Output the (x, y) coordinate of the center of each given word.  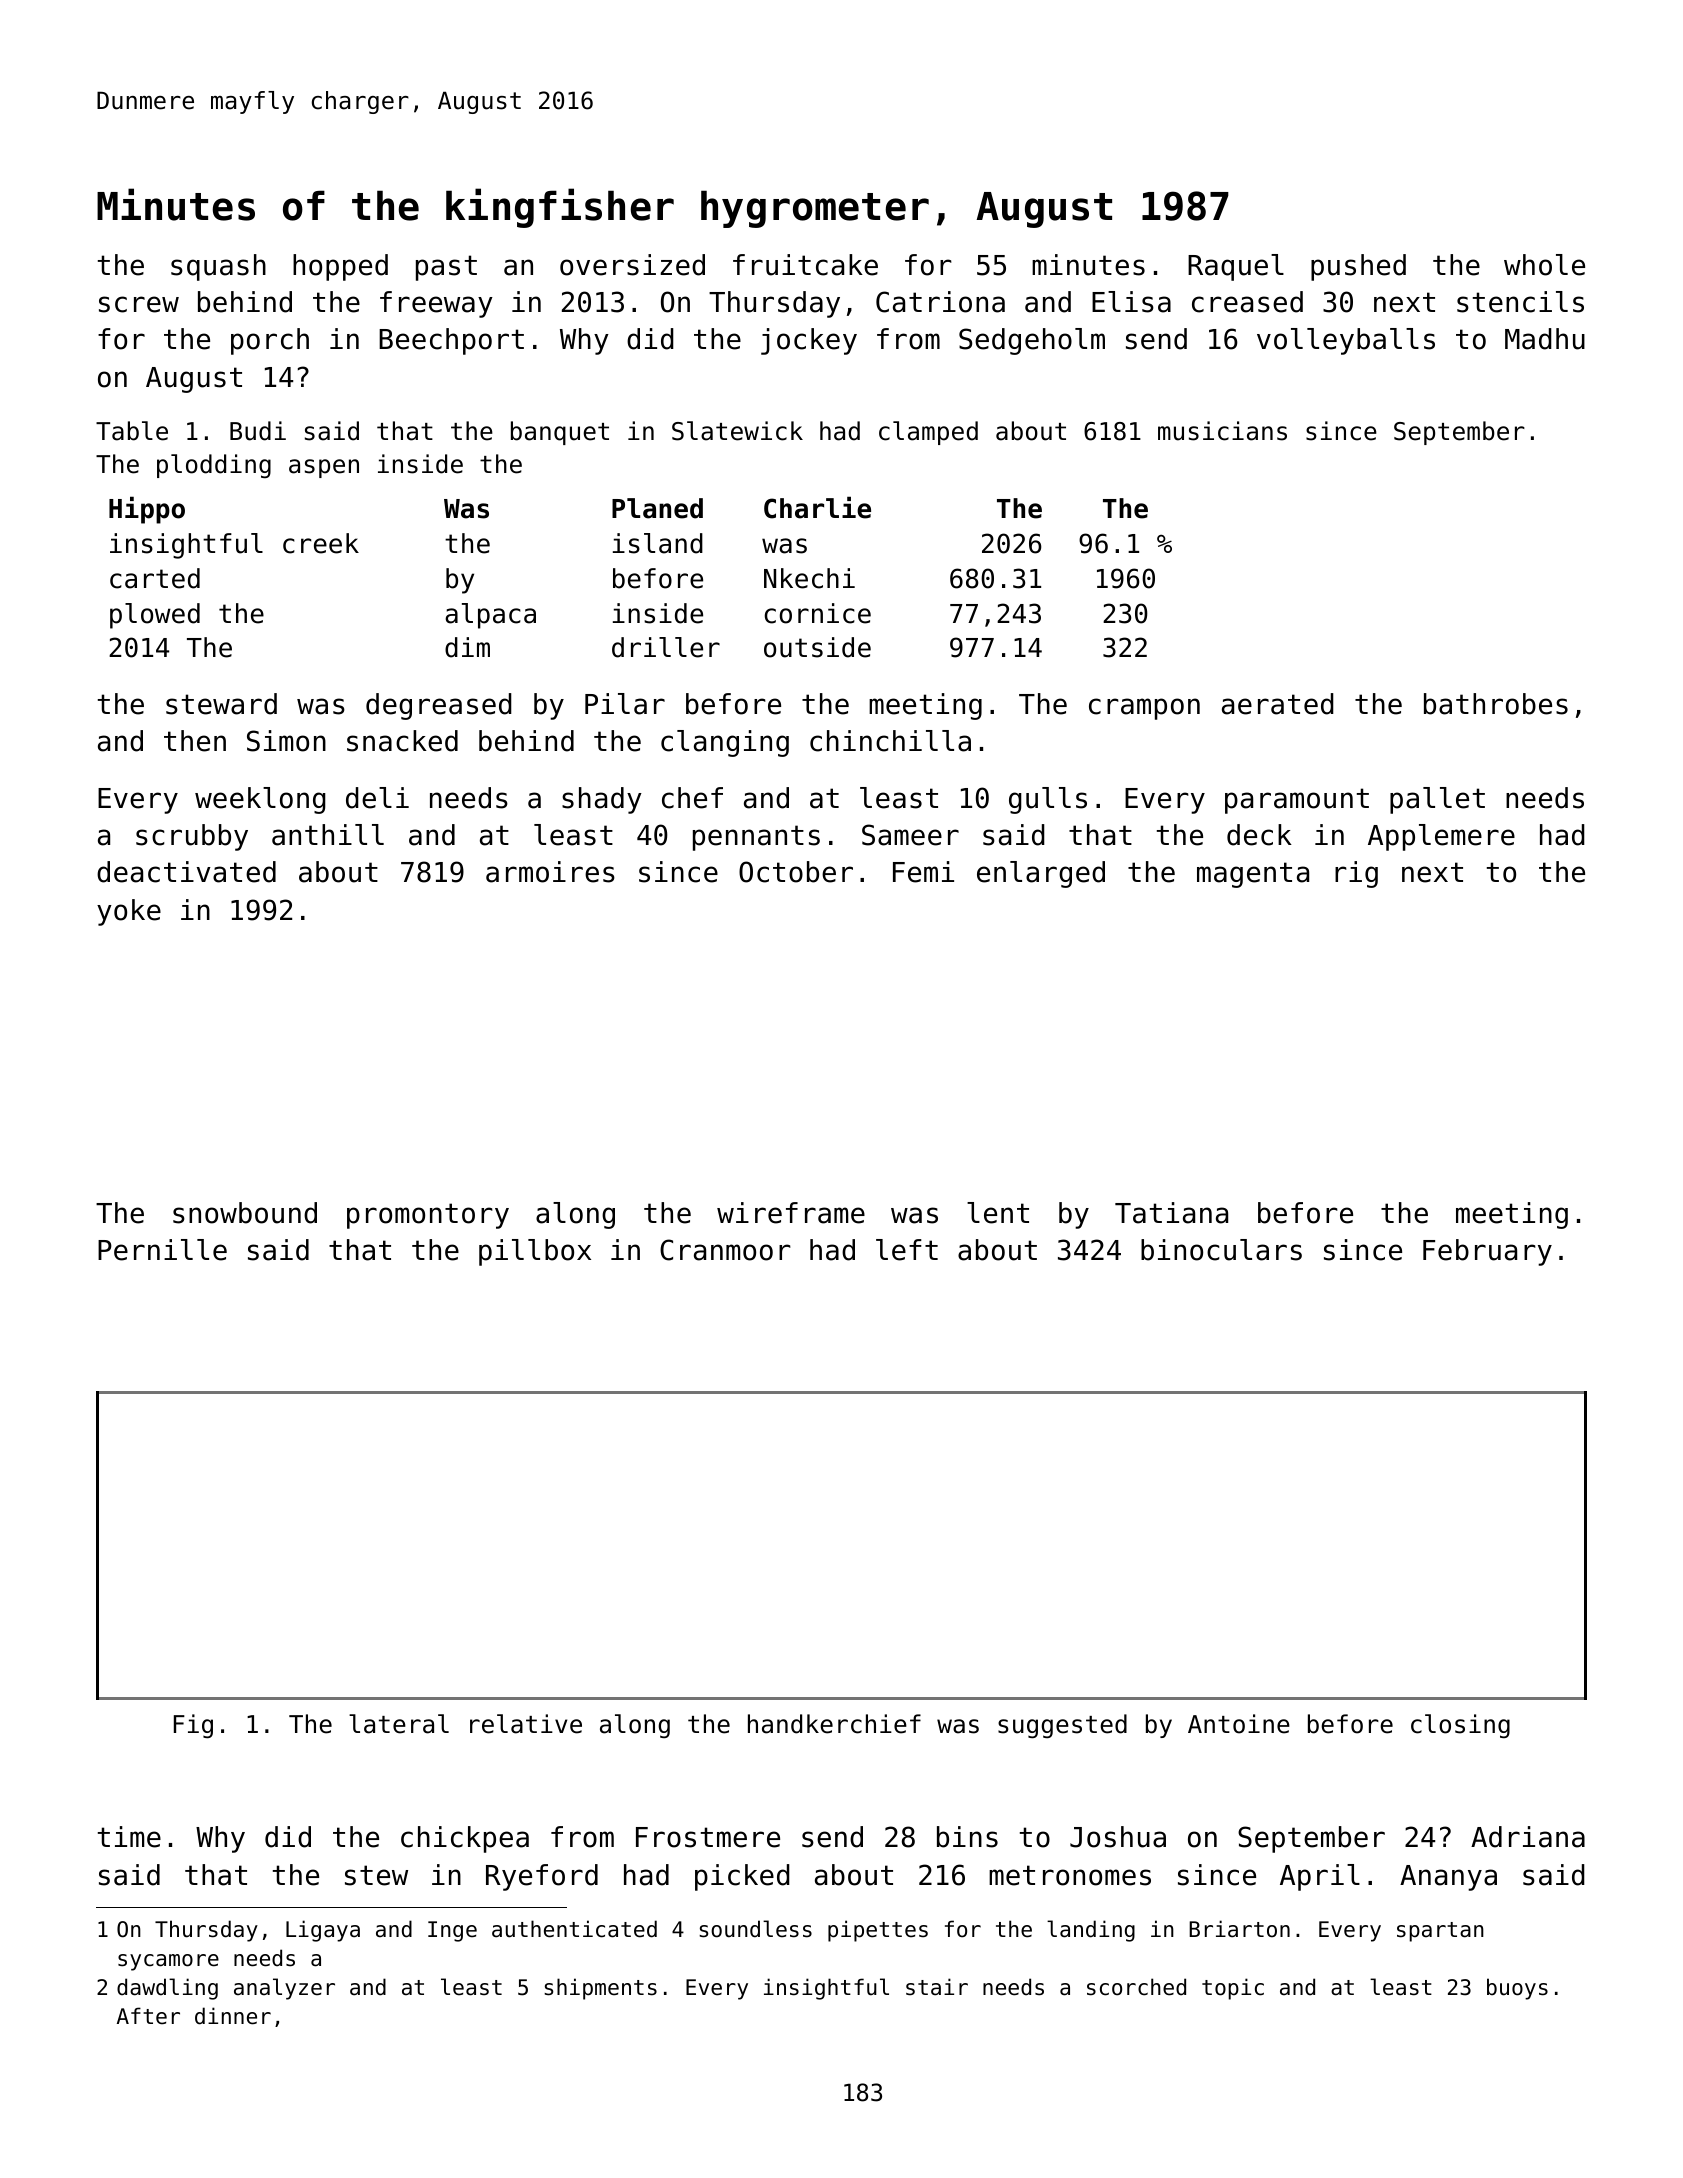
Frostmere (708, 1837)
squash (218, 267)
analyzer (284, 1989)
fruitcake (805, 265)
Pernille (162, 1250)
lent (998, 1213)
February (1487, 1252)
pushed (1358, 267)
